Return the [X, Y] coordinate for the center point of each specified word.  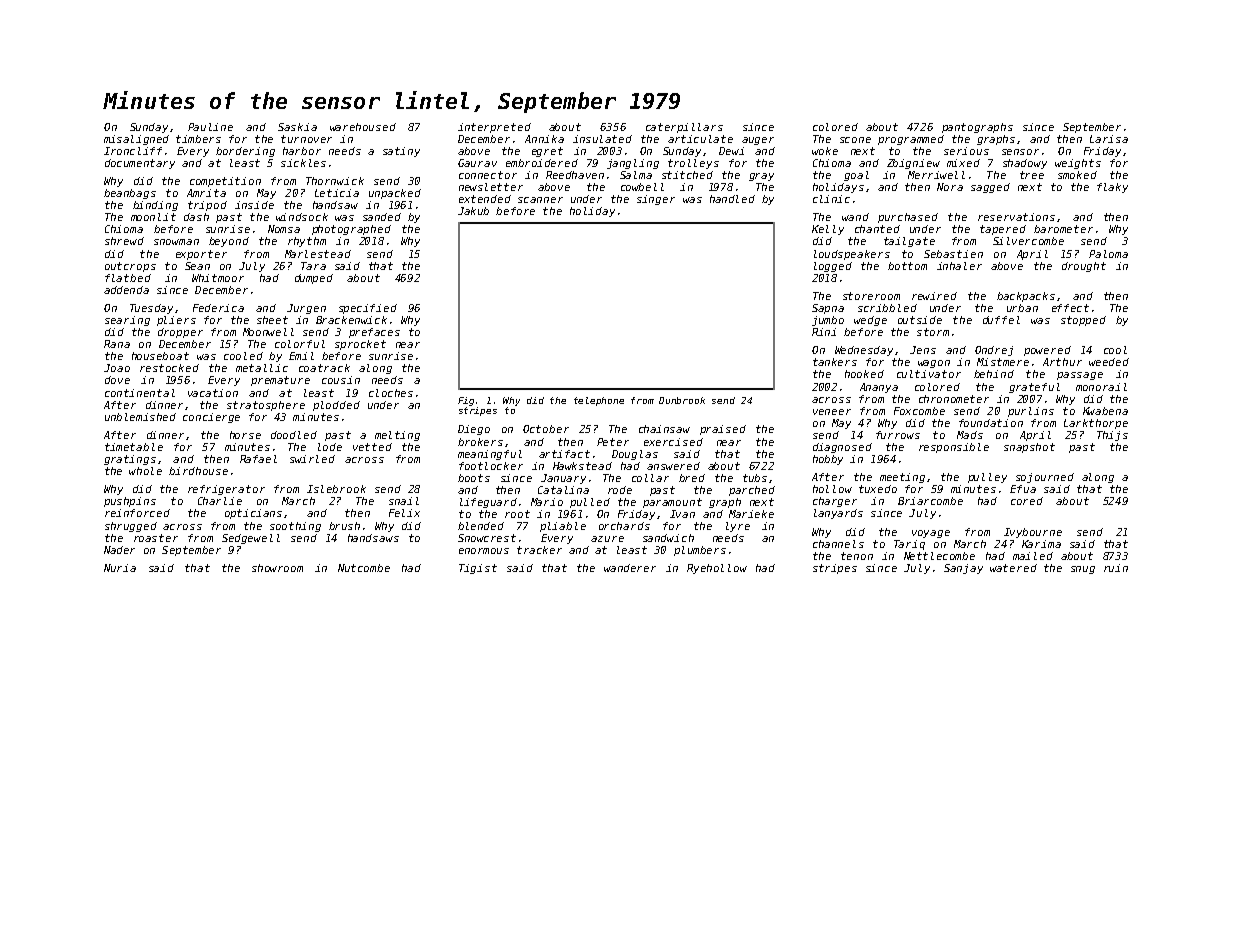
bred [692, 478]
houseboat [160, 356]
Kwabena [1105, 411]
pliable [563, 527]
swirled [312, 459]
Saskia [297, 127]
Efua [1023, 489]
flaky [1112, 188]
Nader [119, 550]
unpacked [395, 194]
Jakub [473, 211]
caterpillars [684, 128]
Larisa [1109, 139]
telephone [599, 401]
